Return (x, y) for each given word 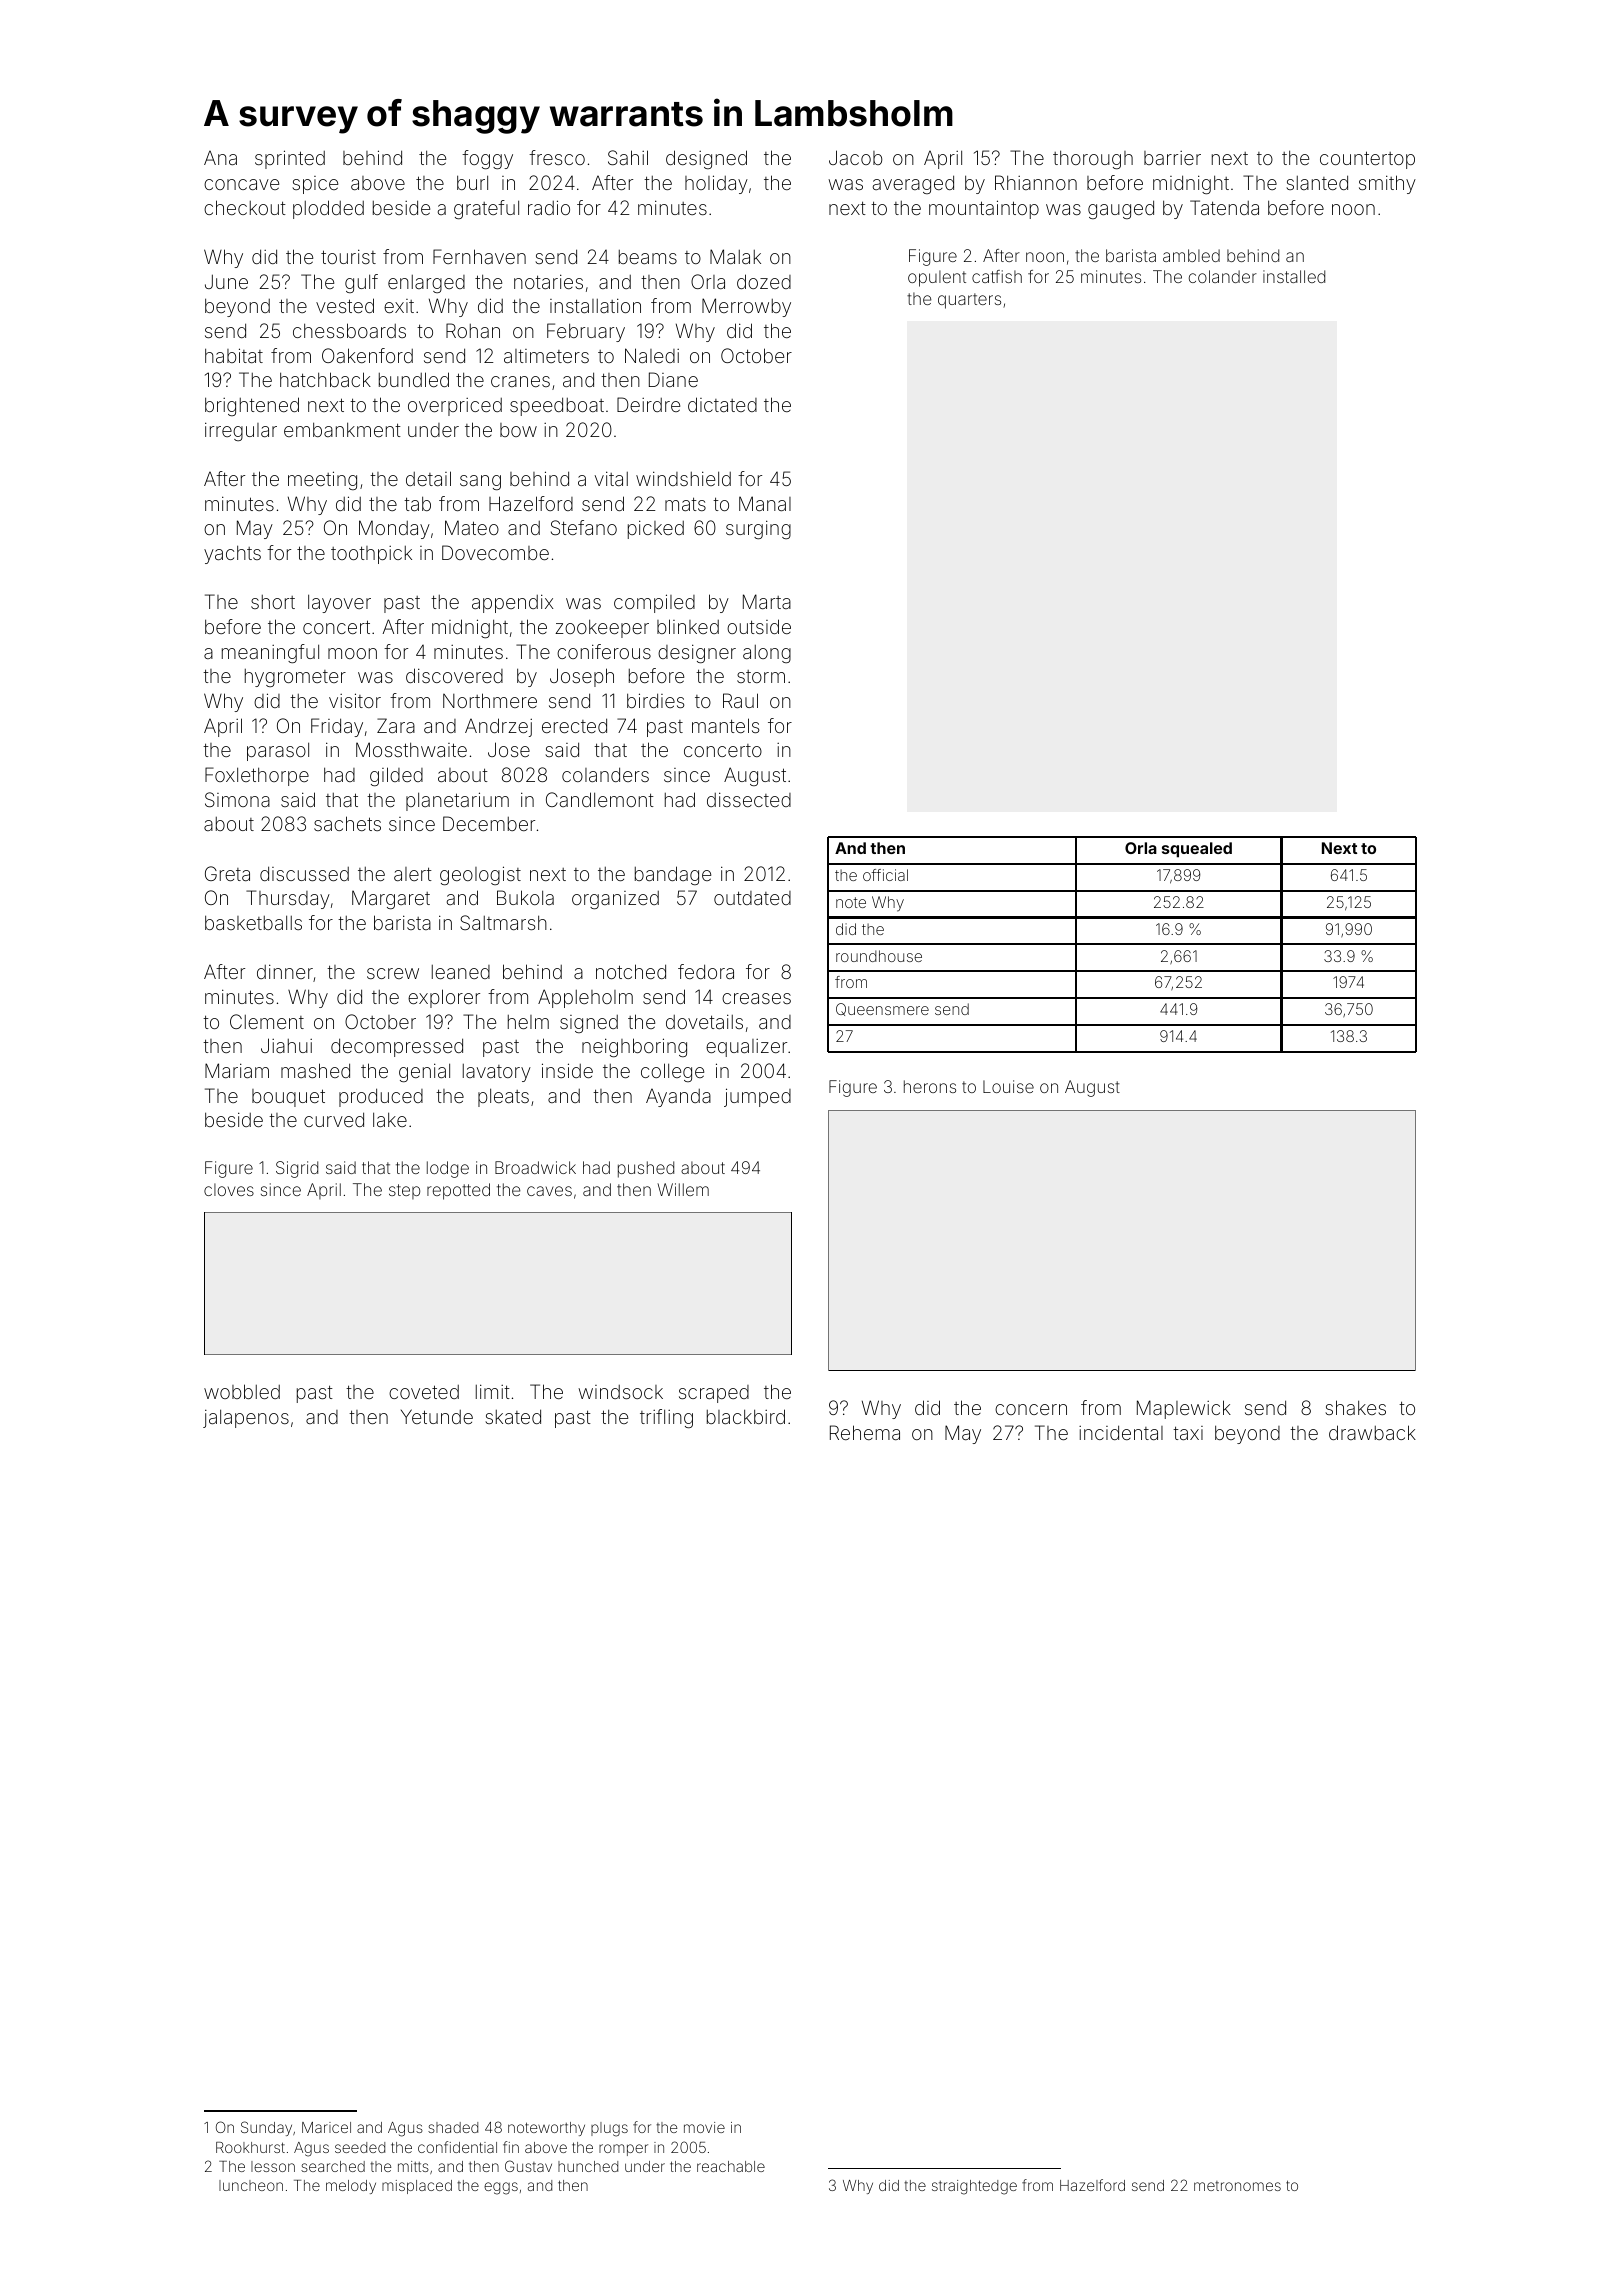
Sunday (266, 2128)
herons (930, 1086)
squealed (1197, 850)
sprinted (290, 159)
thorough (1093, 159)
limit (493, 1391)
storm (761, 676)
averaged (913, 184)
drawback (1372, 1432)
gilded (396, 776)
